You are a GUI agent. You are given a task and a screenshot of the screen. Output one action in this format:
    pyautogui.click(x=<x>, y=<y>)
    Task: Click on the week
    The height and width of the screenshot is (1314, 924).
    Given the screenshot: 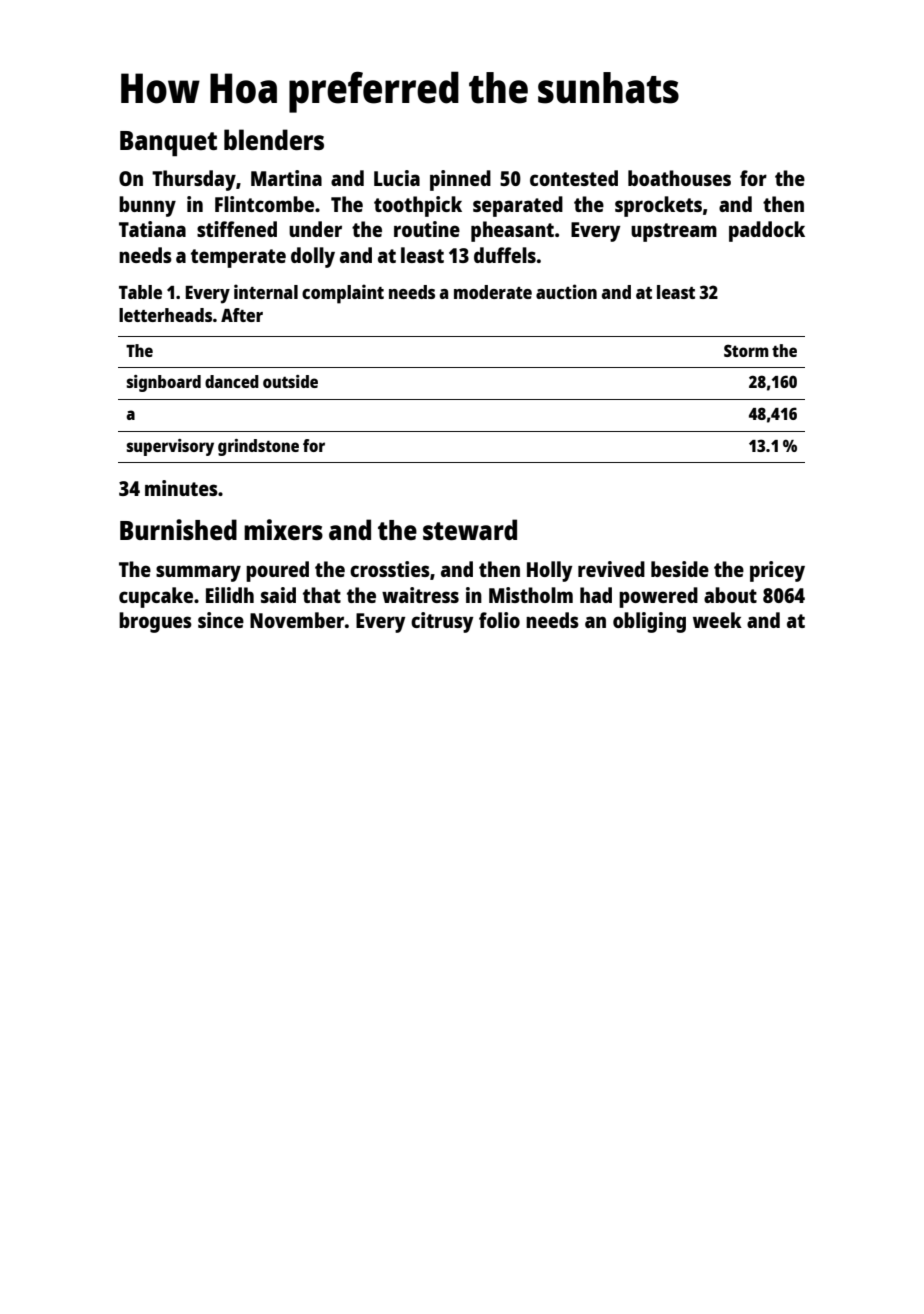 What is the action you would take?
    pyautogui.click(x=717, y=620)
